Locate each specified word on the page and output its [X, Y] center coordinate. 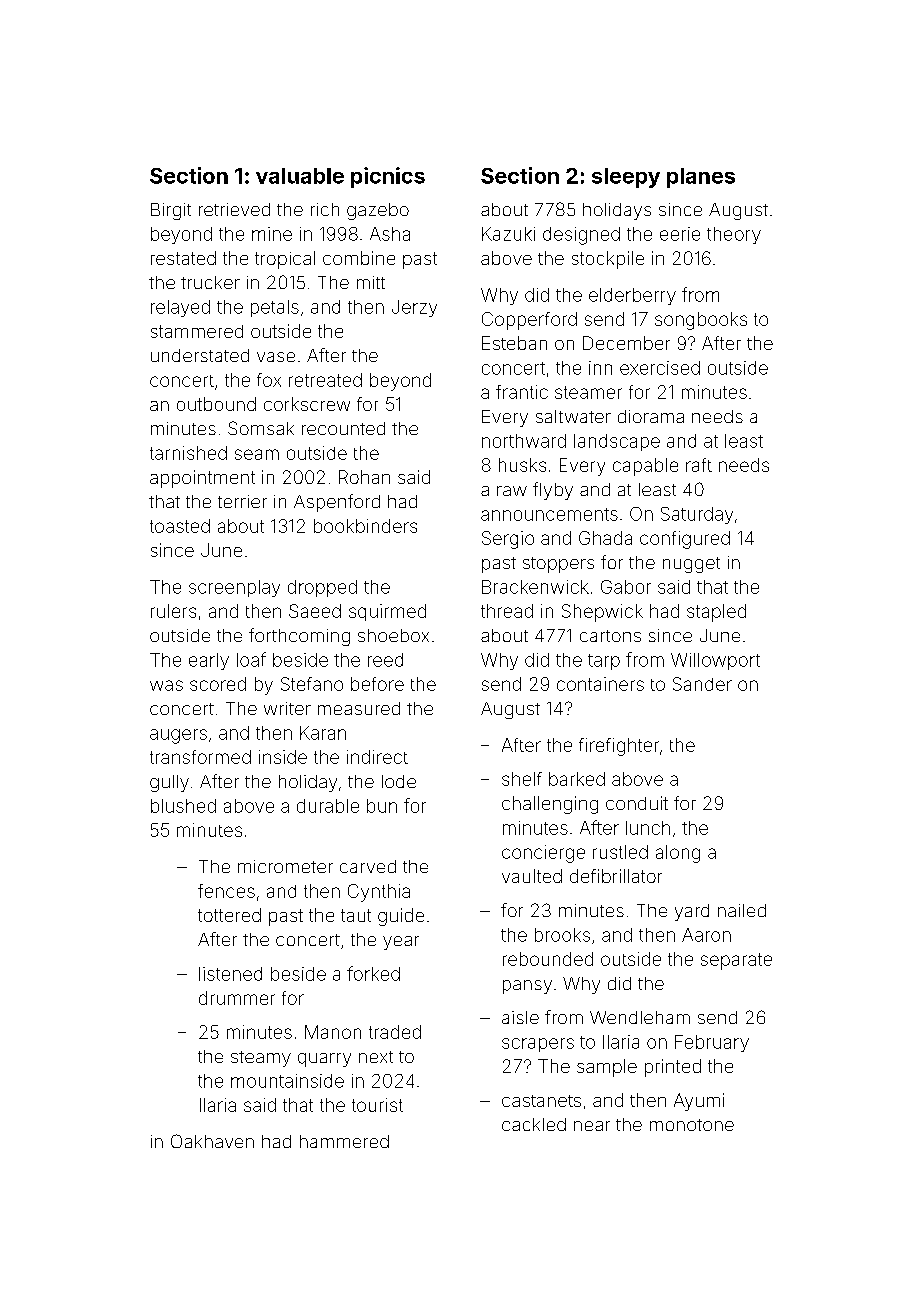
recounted [343, 428]
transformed [200, 757]
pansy [527, 987]
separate [736, 961]
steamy [261, 1059]
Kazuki [508, 234]
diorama [651, 416]
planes [701, 178]
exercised [660, 368]
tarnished [188, 453]
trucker [210, 282]
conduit [637, 803]
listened [230, 974]
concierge [543, 854]
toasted [180, 526]
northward [524, 441]
